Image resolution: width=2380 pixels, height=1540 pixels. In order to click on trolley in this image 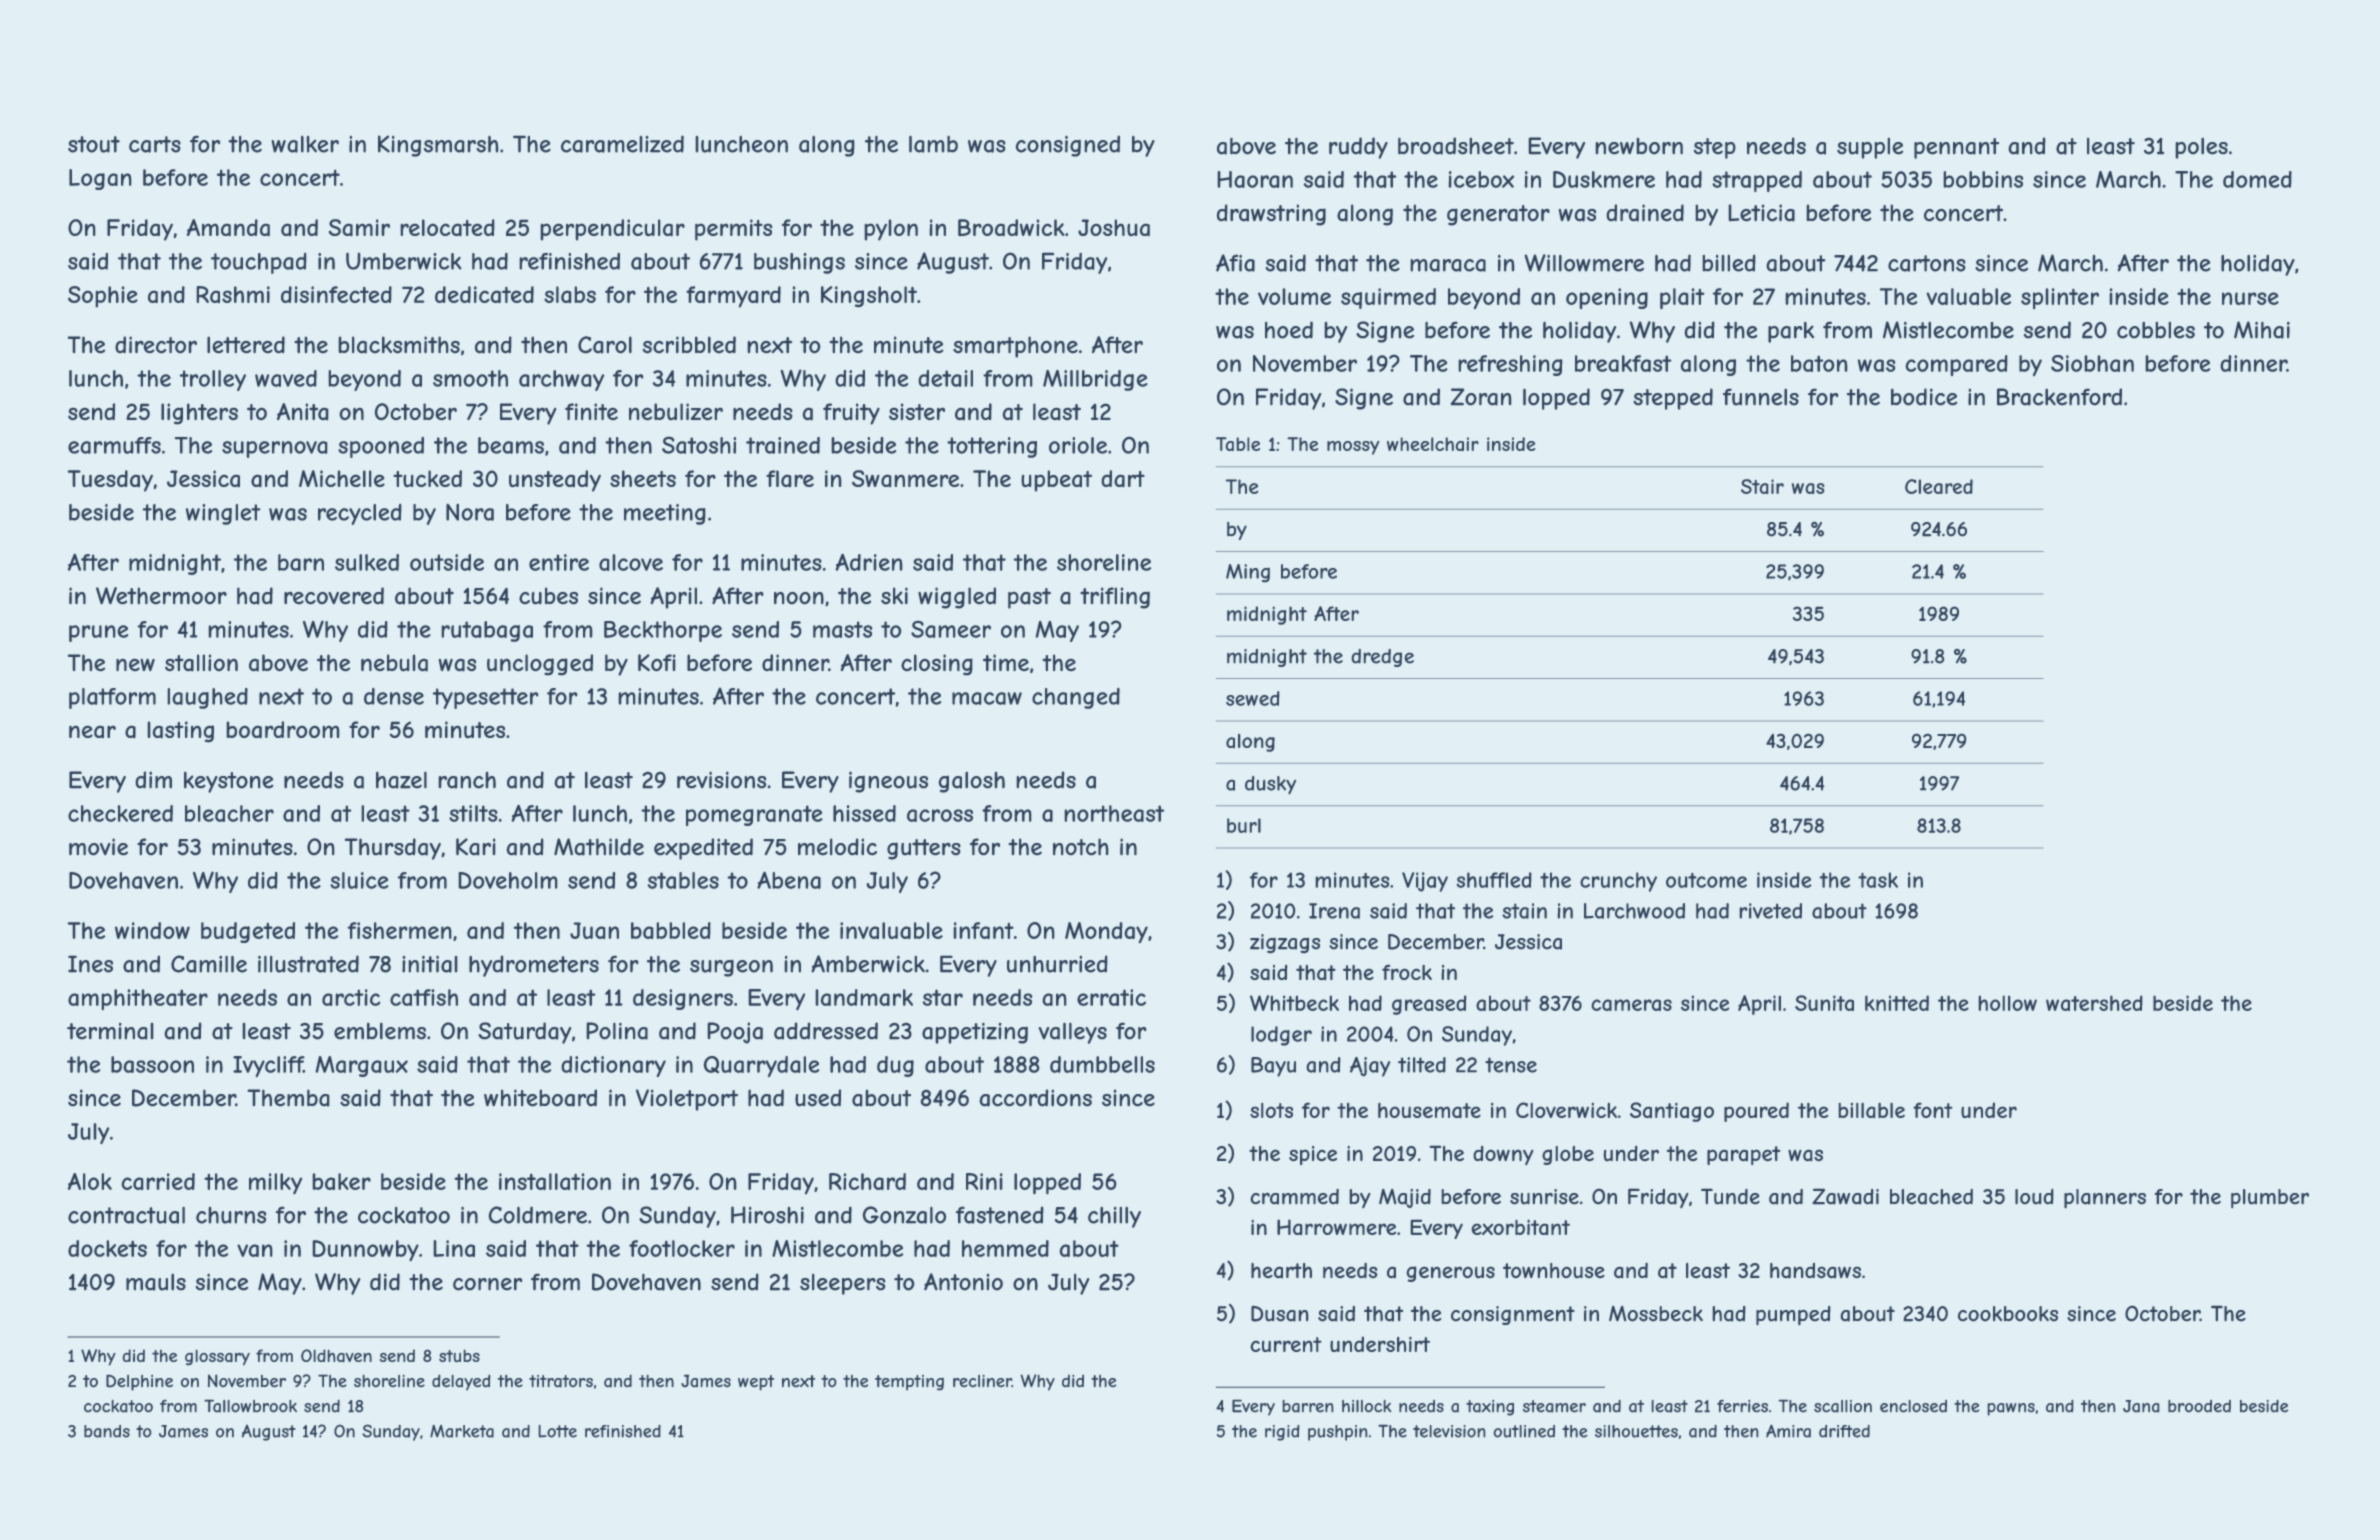, I will do `click(212, 380)`.
